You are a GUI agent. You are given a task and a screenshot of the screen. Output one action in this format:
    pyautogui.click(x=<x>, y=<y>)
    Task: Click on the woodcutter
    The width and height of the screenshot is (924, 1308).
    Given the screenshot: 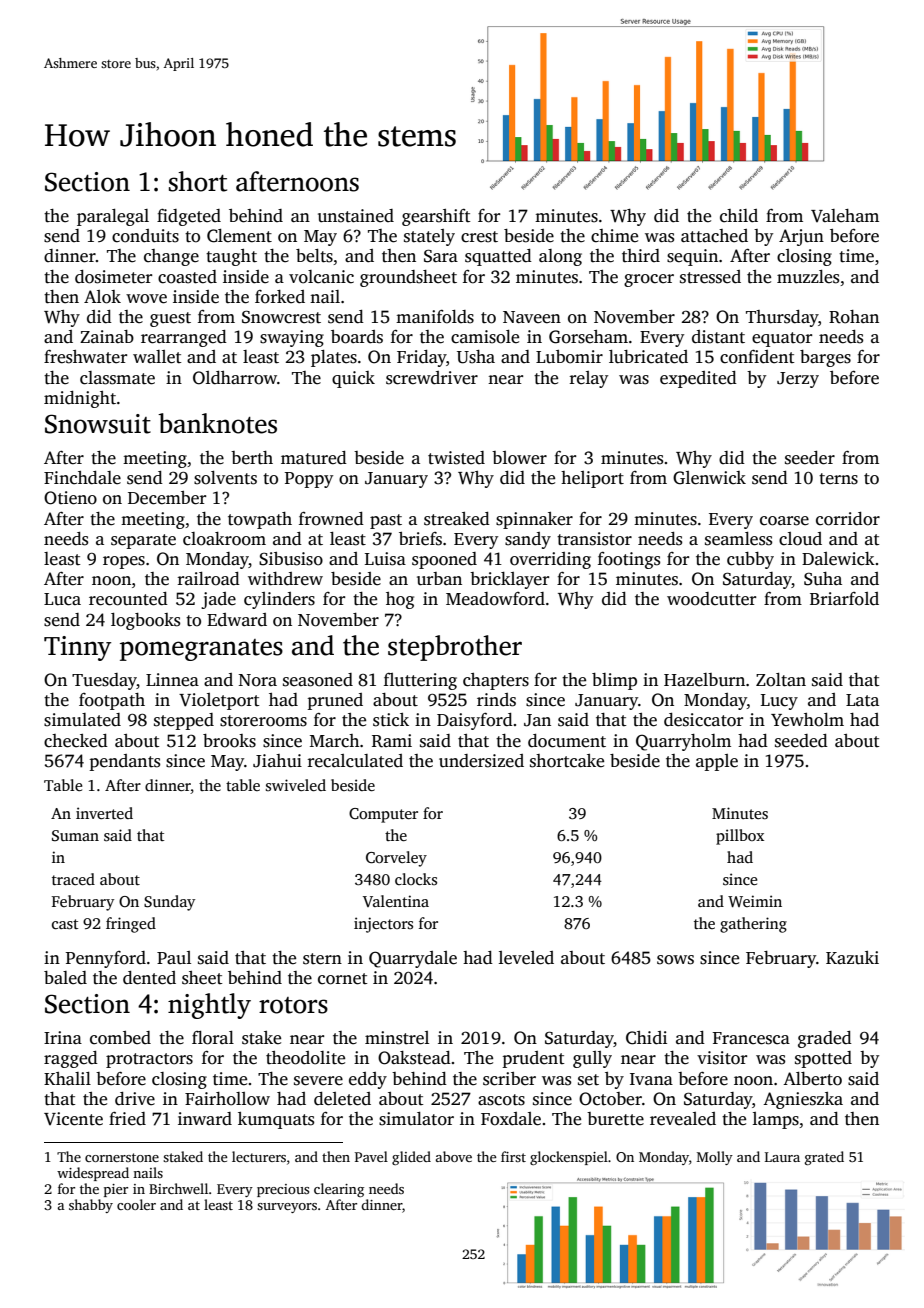 What is the action you would take?
    pyautogui.click(x=711, y=599)
